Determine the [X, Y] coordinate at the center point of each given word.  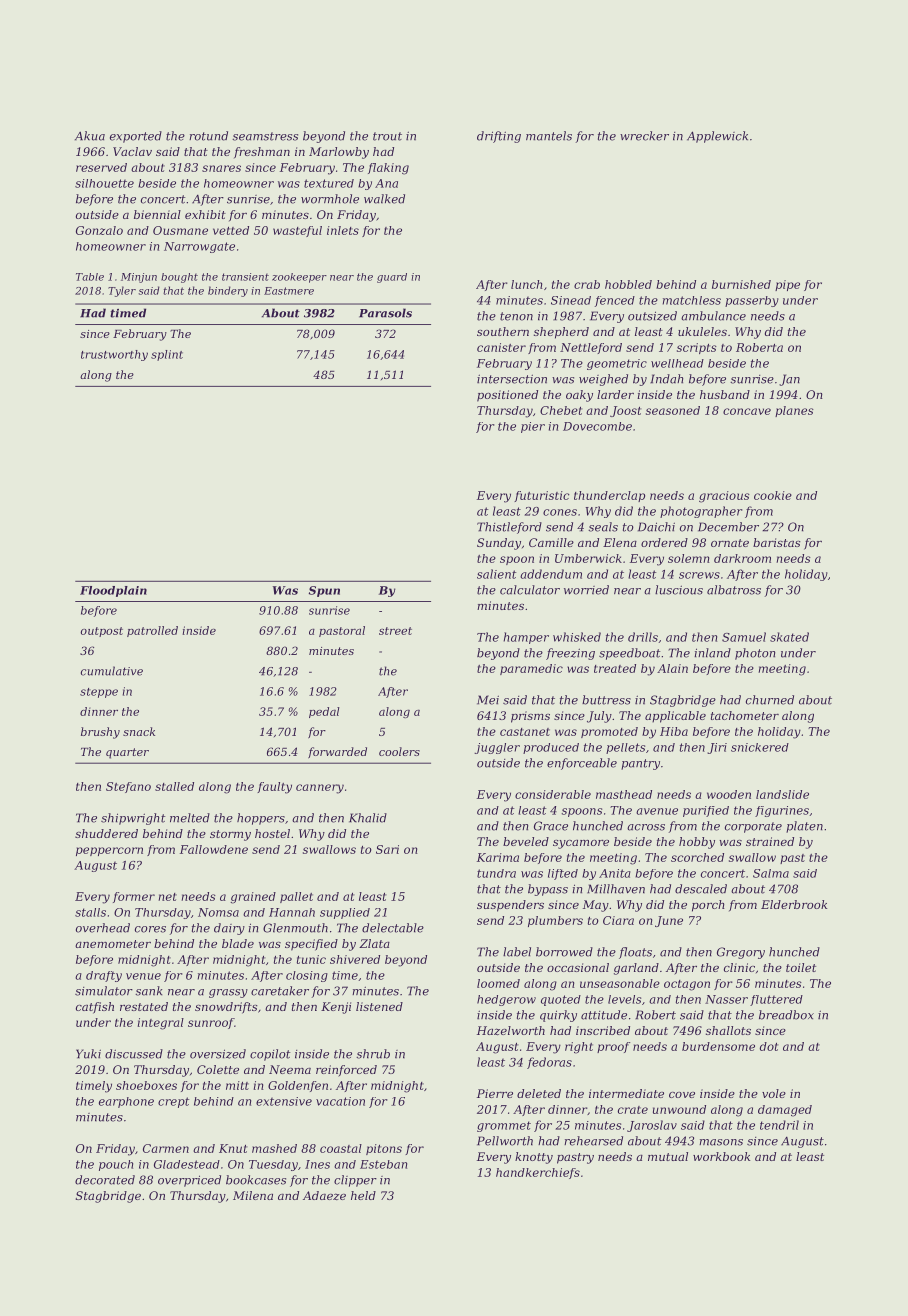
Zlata [374, 943]
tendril [779, 1125]
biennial [157, 214]
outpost [102, 632]
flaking [388, 169]
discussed [134, 1054]
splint [167, 355]
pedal [324, 712]
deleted [539, 1093]
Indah [666, 379]
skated [789, 637]
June [669, 921]
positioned [507, 396]
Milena [253, 1195]
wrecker [644, 136]
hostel [272, 833]
